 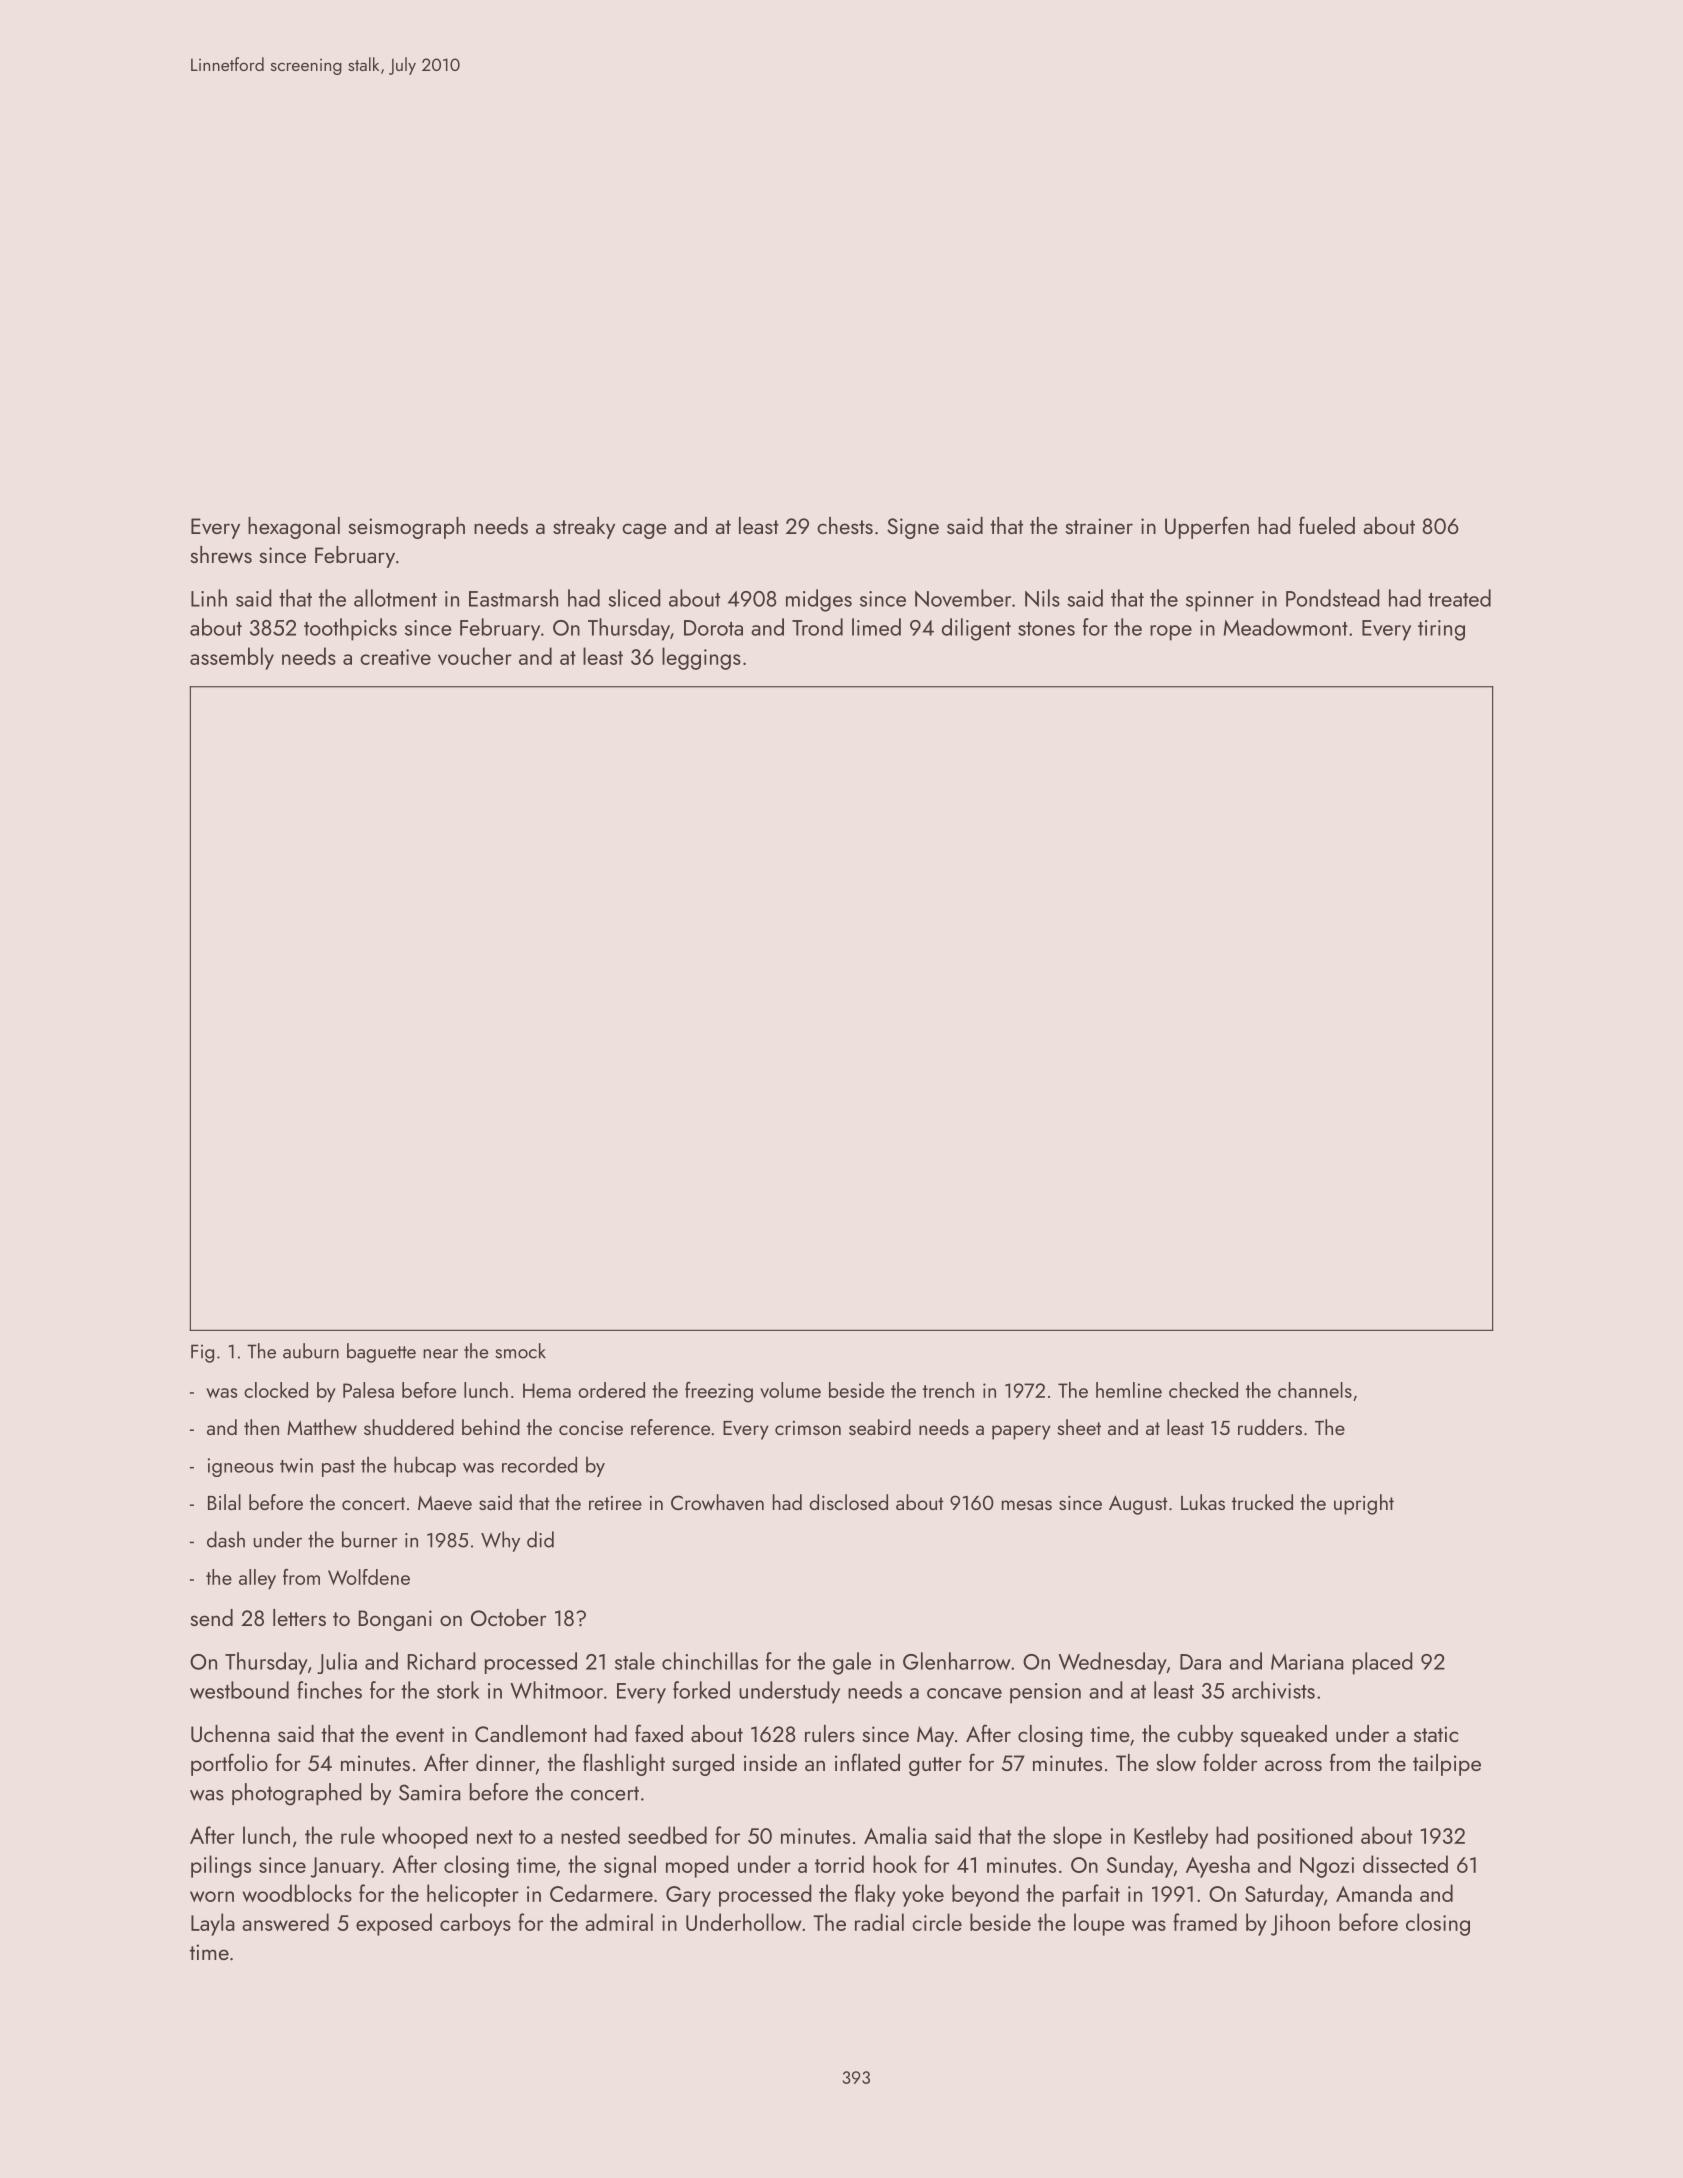 What do you see at coordinates (948, 1390) in the page?
I see `trench` at bounding box center [948, 1390].
